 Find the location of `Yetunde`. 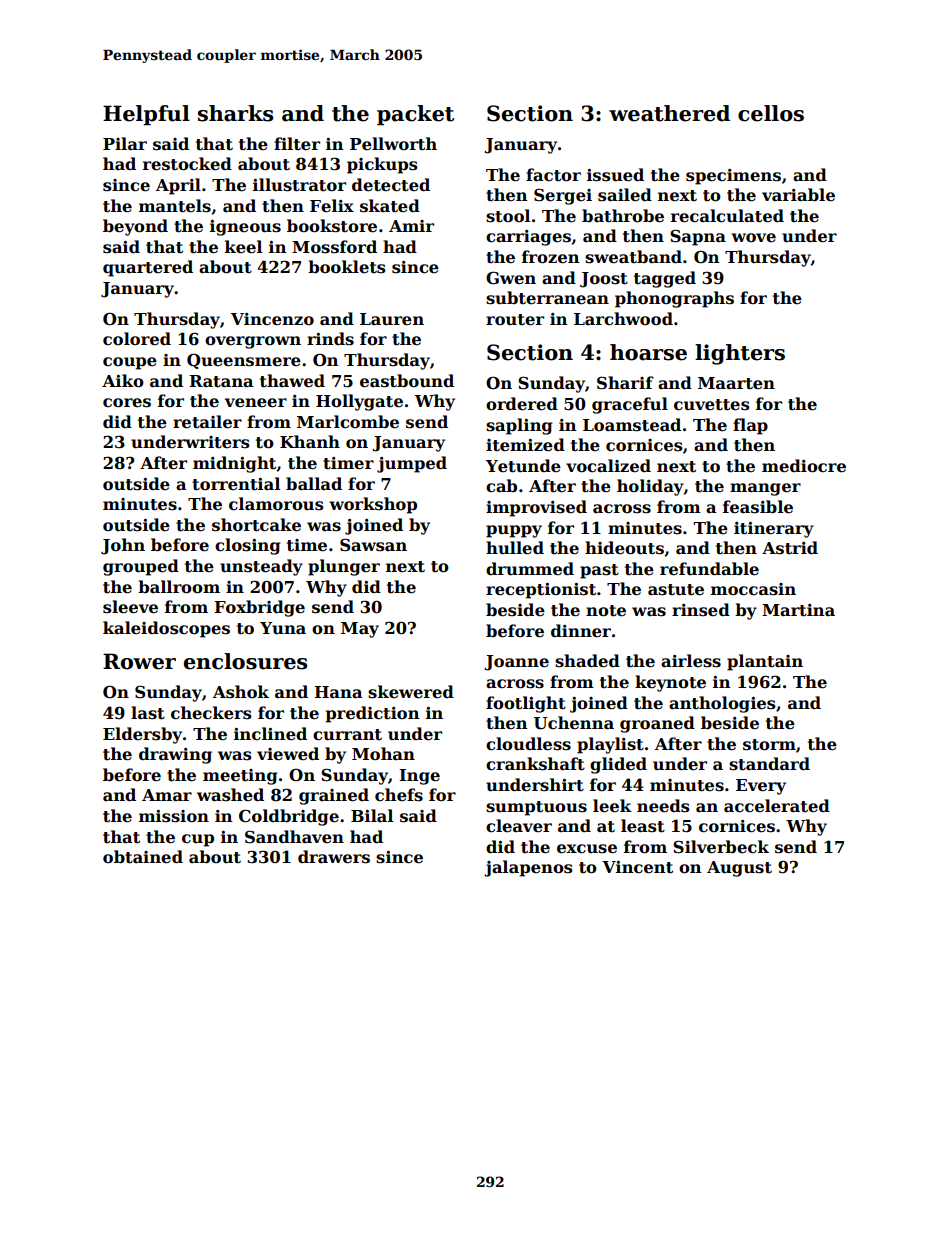

Yetunde is located at coordinates (523, 466).
